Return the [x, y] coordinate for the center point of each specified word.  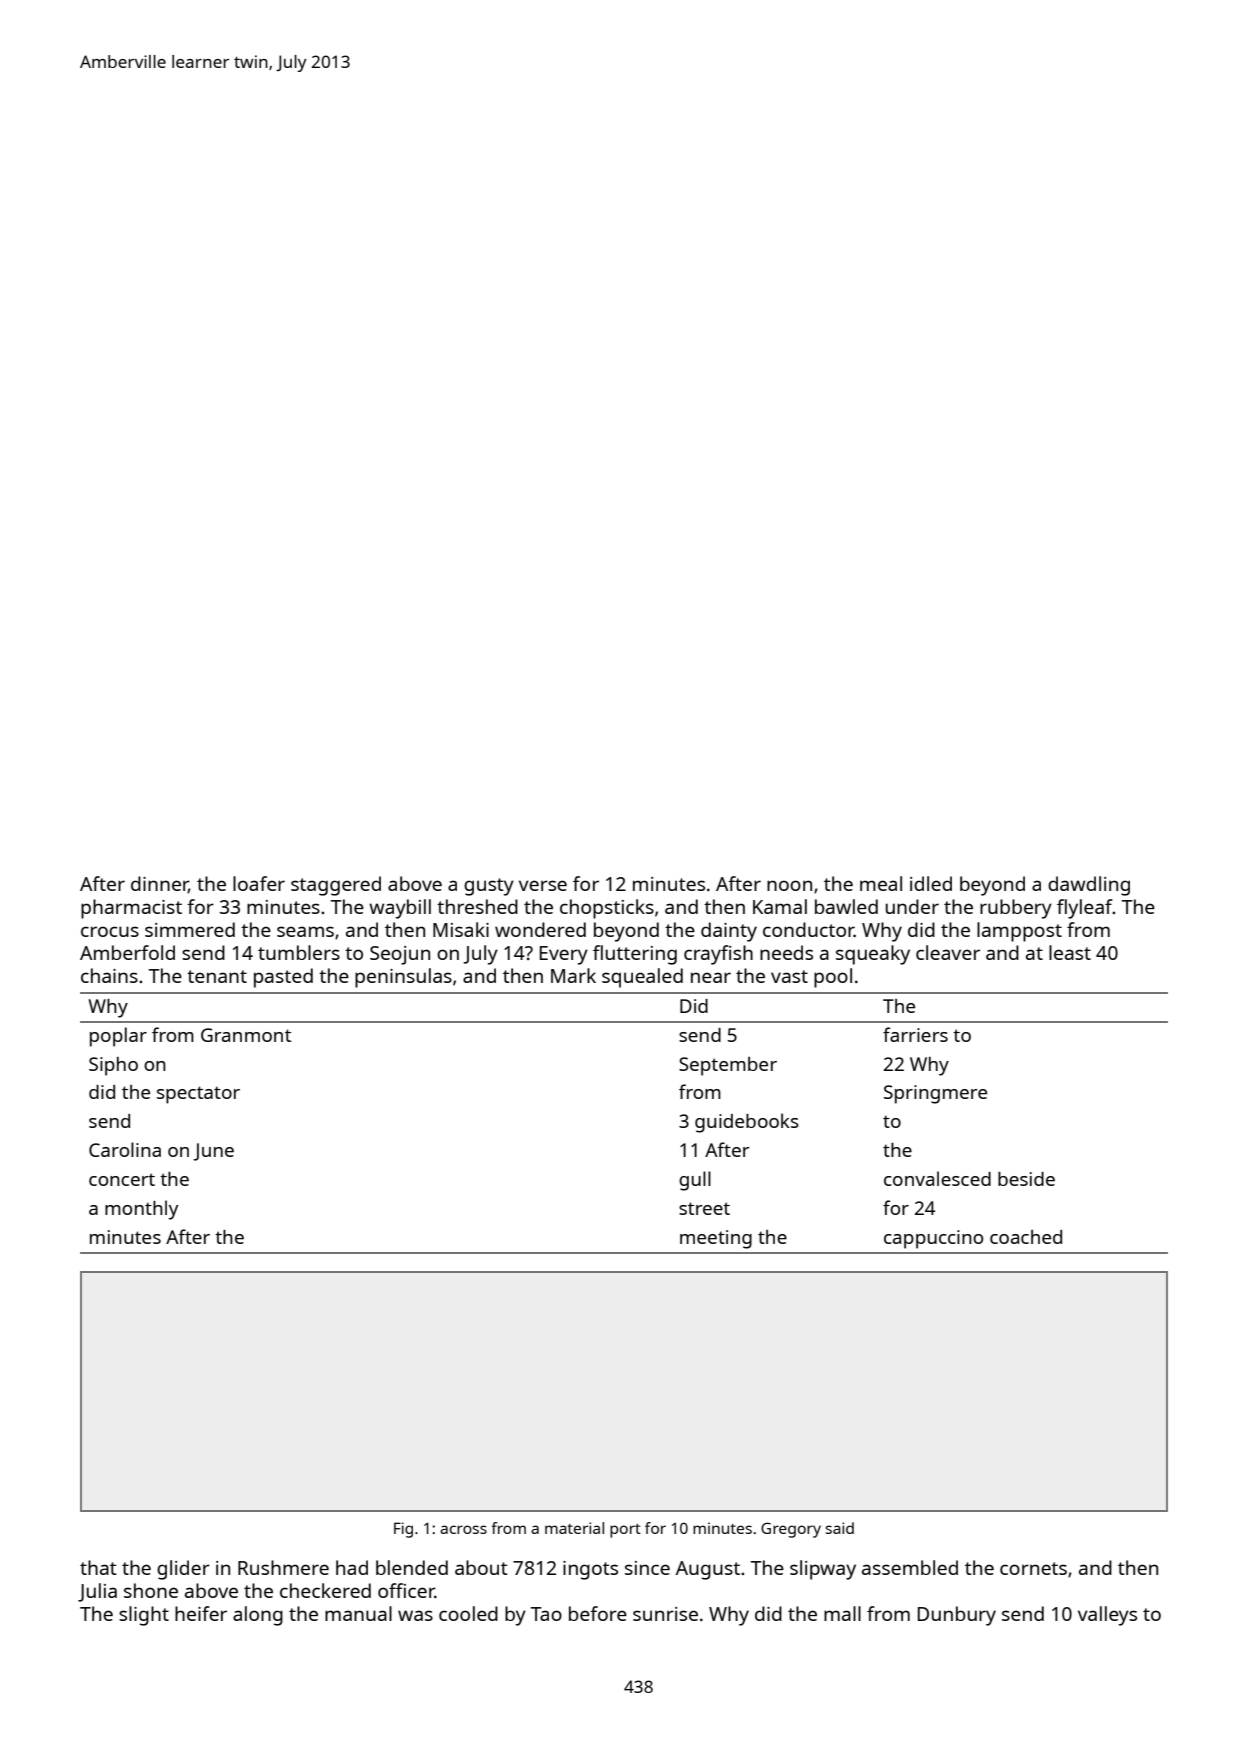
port [625, 1531]
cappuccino [933, 1239]
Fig [403, 1530]
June [214, 1152]
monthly [141, 1210]
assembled [910, 1567]
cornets [1033, 1568]
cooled [468, 1613]
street [704, 1208]
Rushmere [283, 1567]
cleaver [948, 952]
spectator [198, 1095]
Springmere [935, 1094]
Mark [573, 975]
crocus [110, 931]
